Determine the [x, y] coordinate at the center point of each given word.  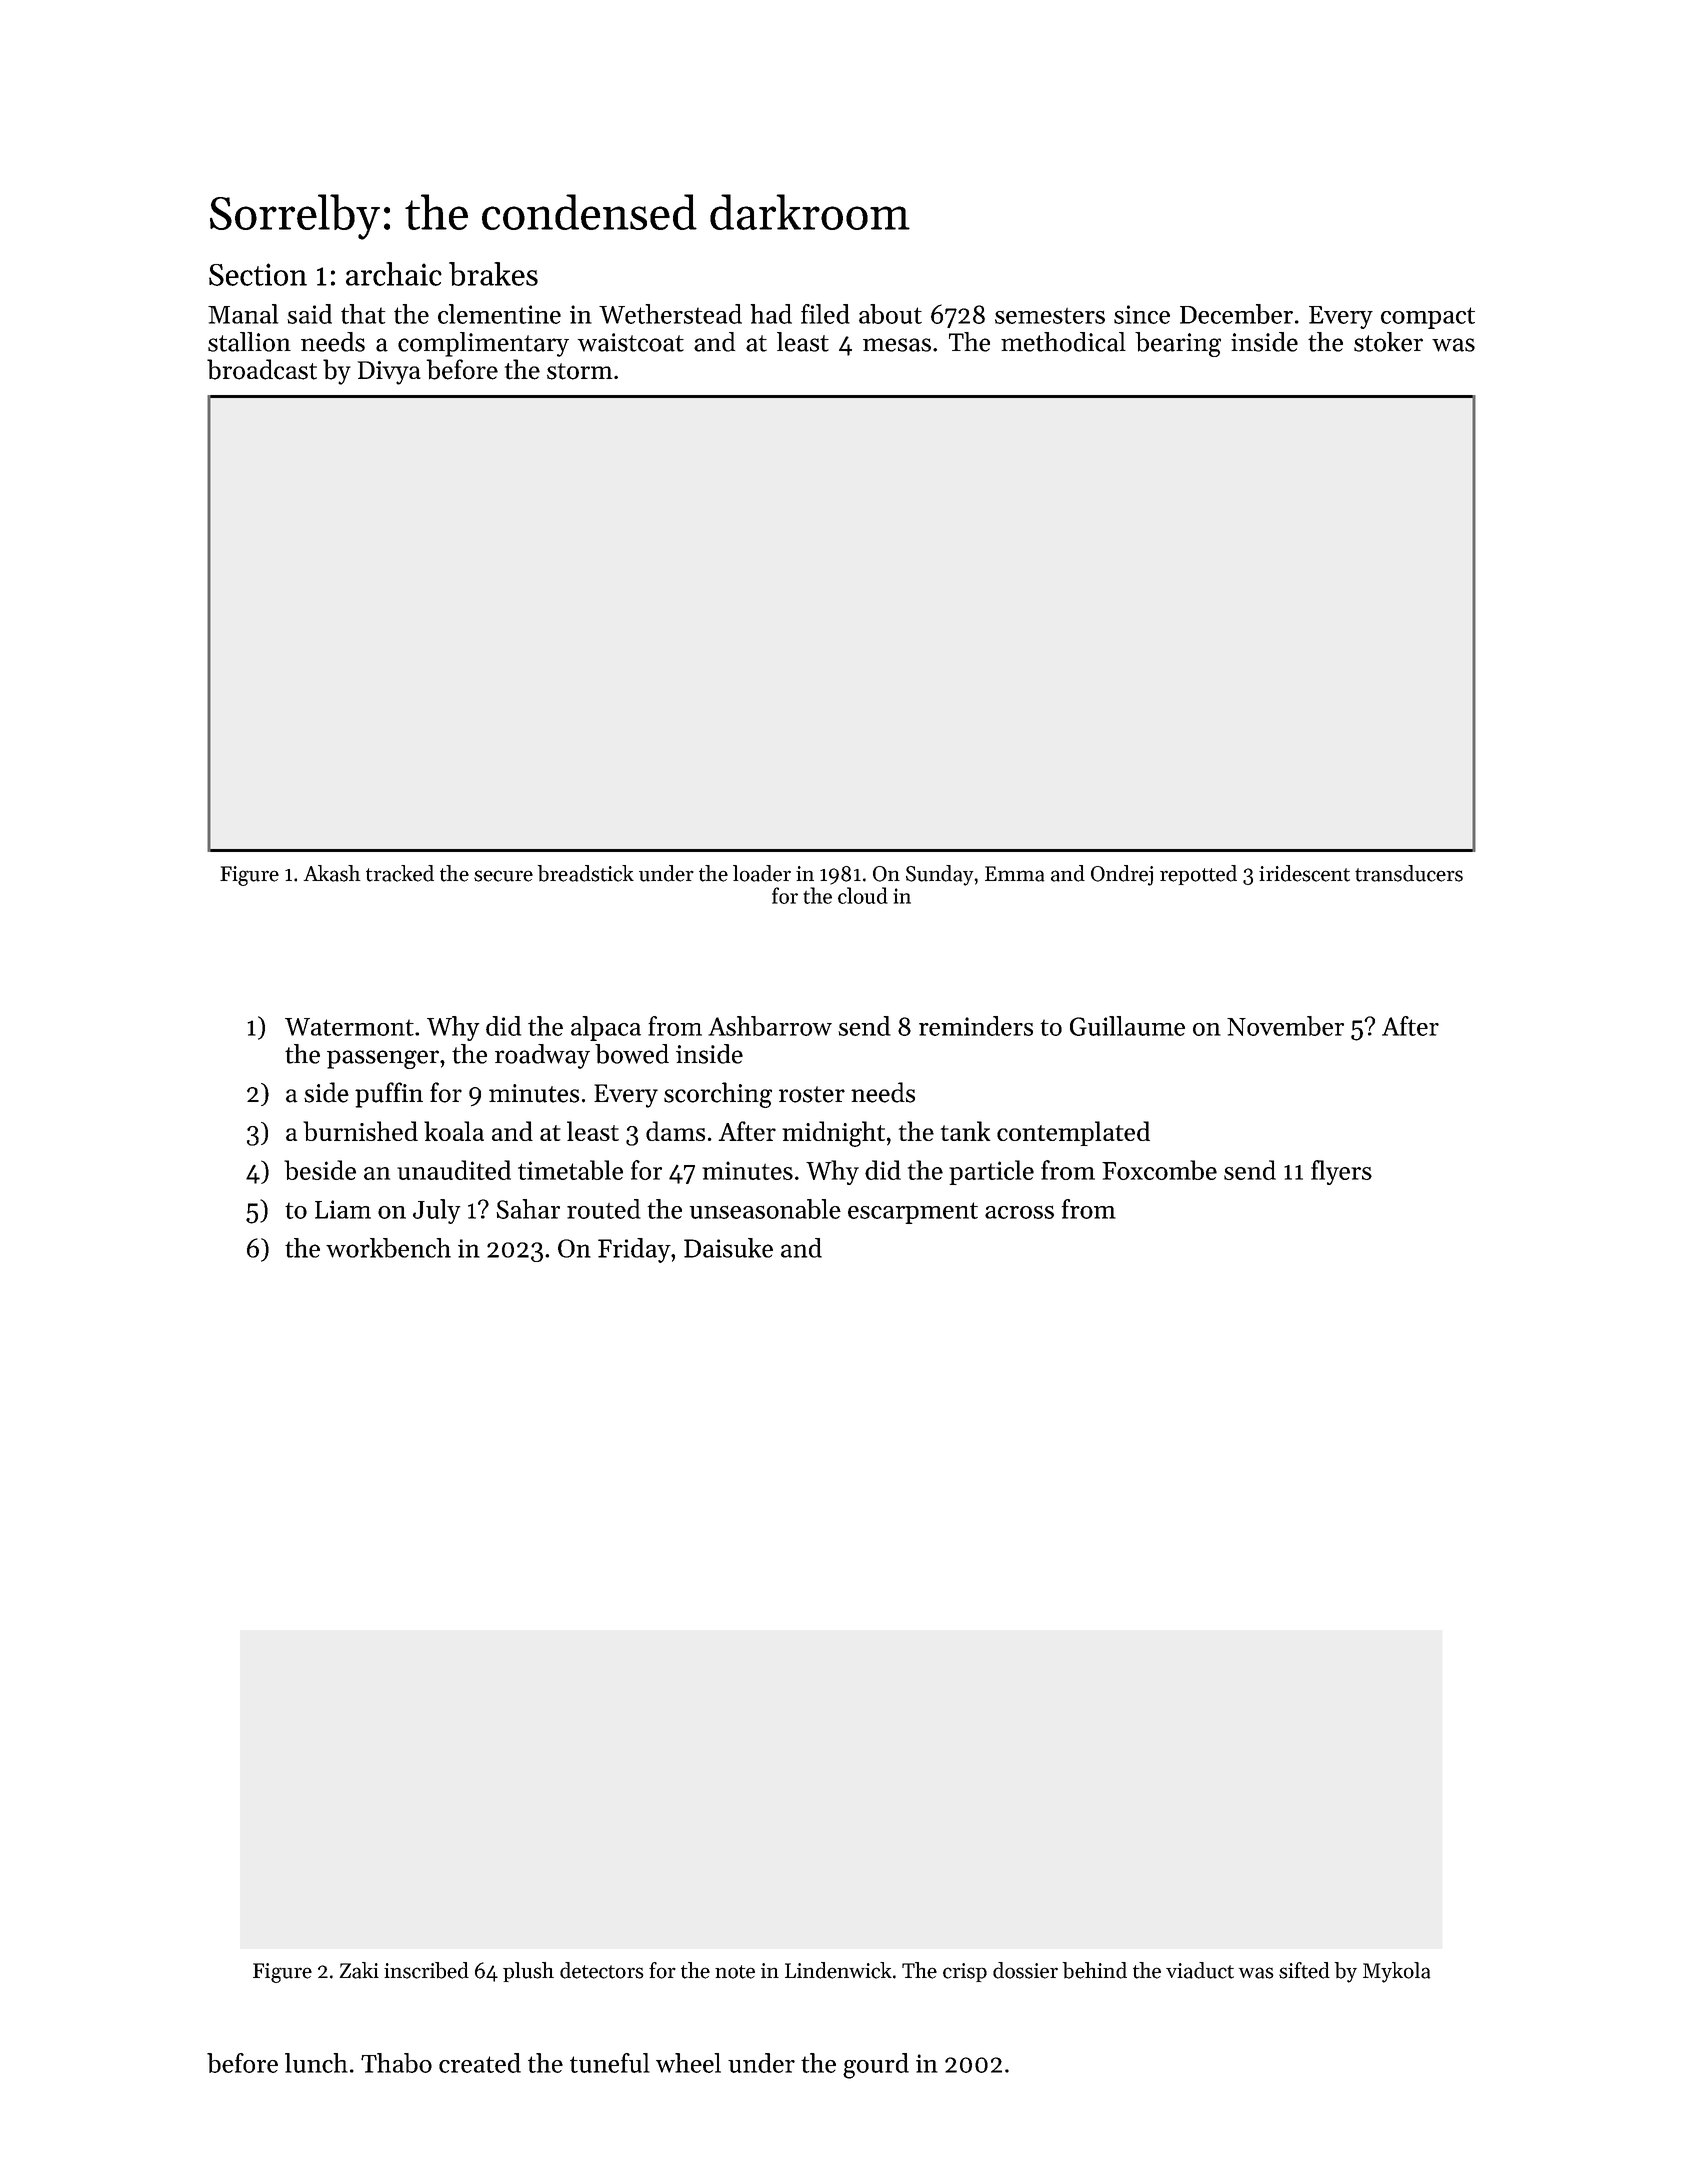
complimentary [483, 344]
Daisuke [728, 1248]
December [1236, 314]
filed [825, 314]
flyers [1341, 1172]
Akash [332, 873]
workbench [388, 1248]
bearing [1178, 344]
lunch [316, 2063]
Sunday [940, 875]
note [735, 1972]
